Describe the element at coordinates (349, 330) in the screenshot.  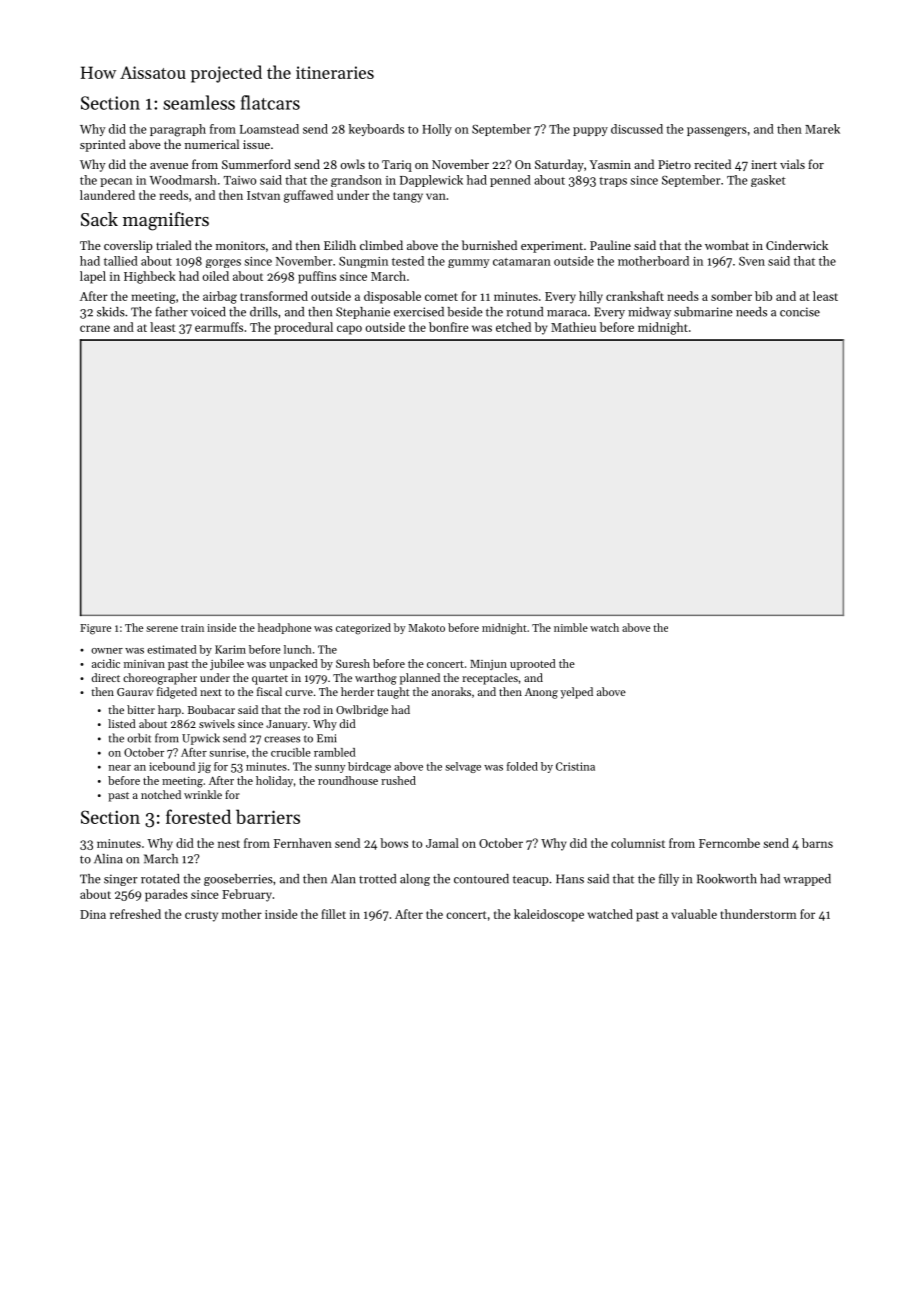
I see `capo` at that location.
